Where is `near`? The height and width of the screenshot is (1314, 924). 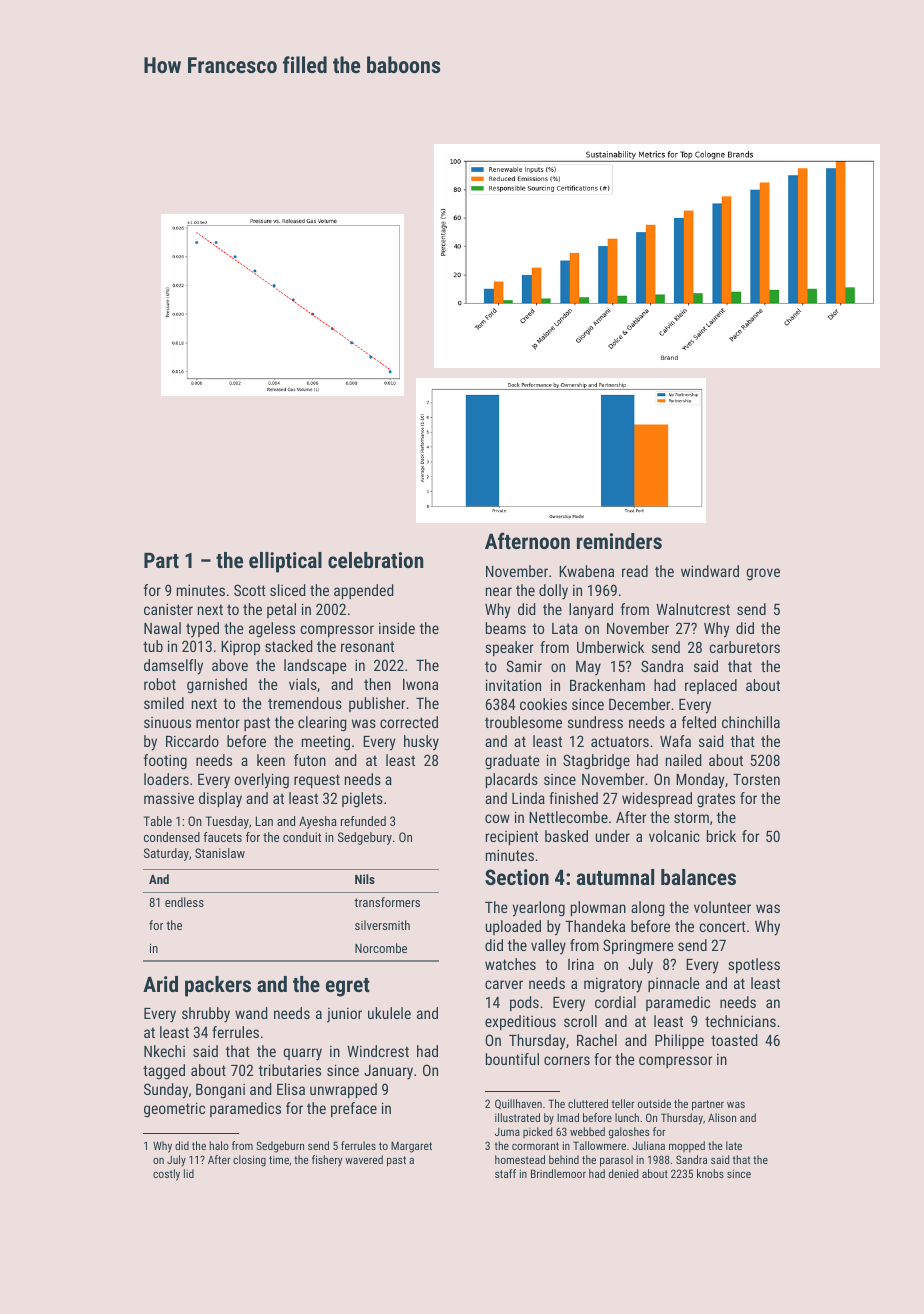 near is located at coordinates (499, 591).
